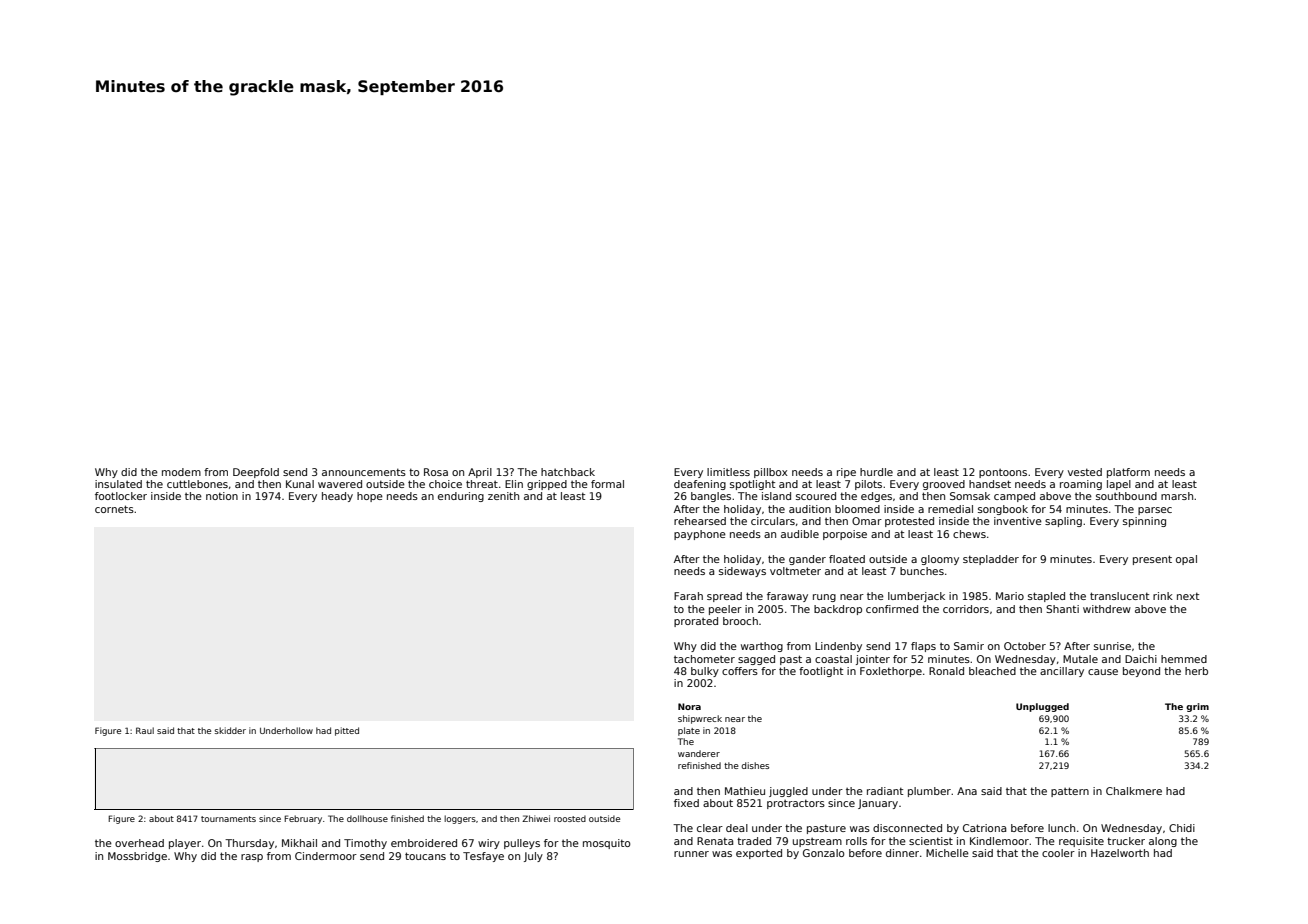  I want to click on announcements, so click(364, 472).
